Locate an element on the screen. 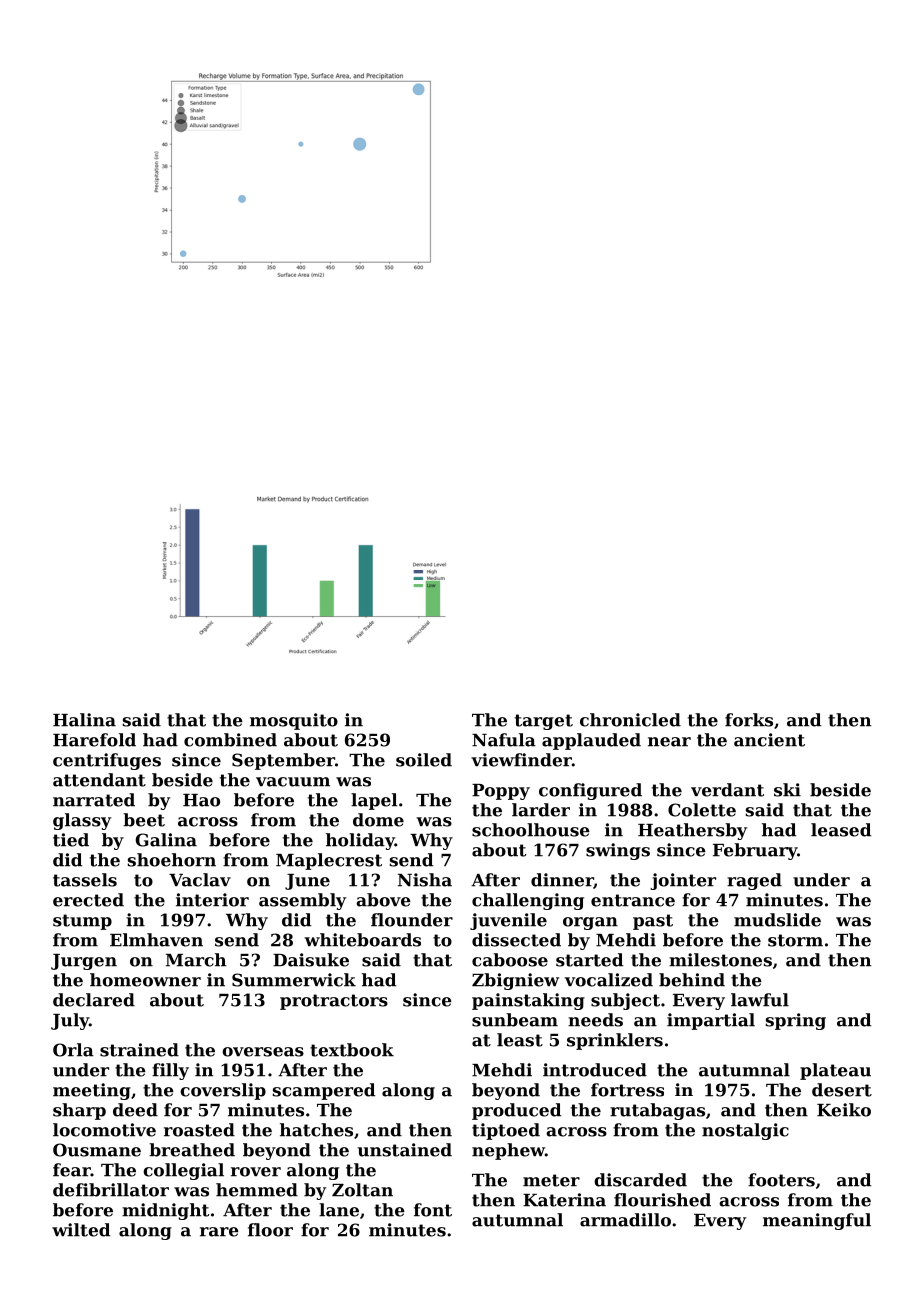 This screenshot has width=924, height=1308. caboose is located at coordinates (510, 960).
